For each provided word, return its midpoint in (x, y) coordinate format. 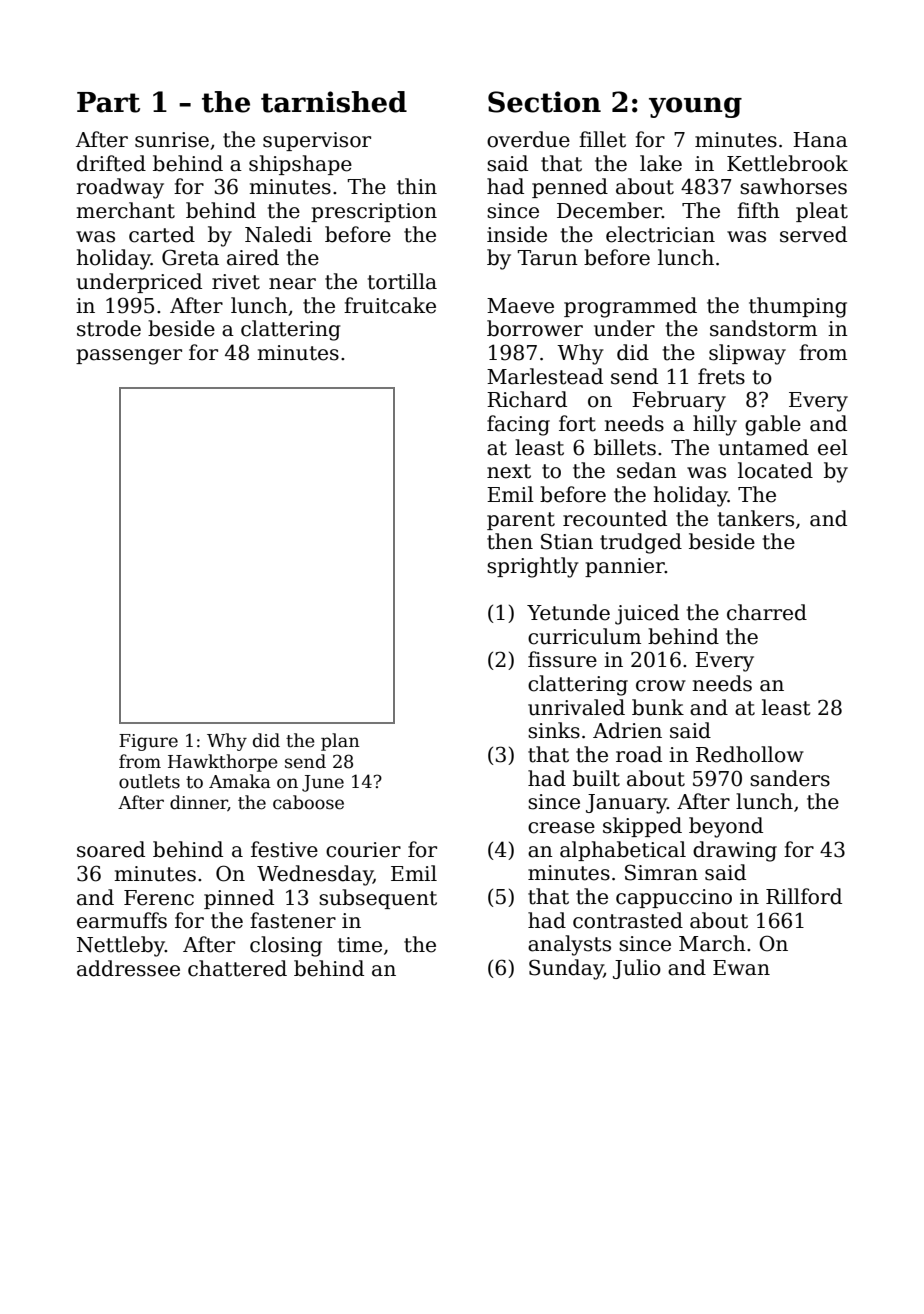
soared (111, 849)
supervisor (317, 141)
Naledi (278, 234)
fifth (758, 210)
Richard (527, 399)
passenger (129, 357)
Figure (148, 742)
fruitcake (390, 305)
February (679, 401)
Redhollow (750, 754)
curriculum (584, 636)
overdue (528, 139)
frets (721, 376)
